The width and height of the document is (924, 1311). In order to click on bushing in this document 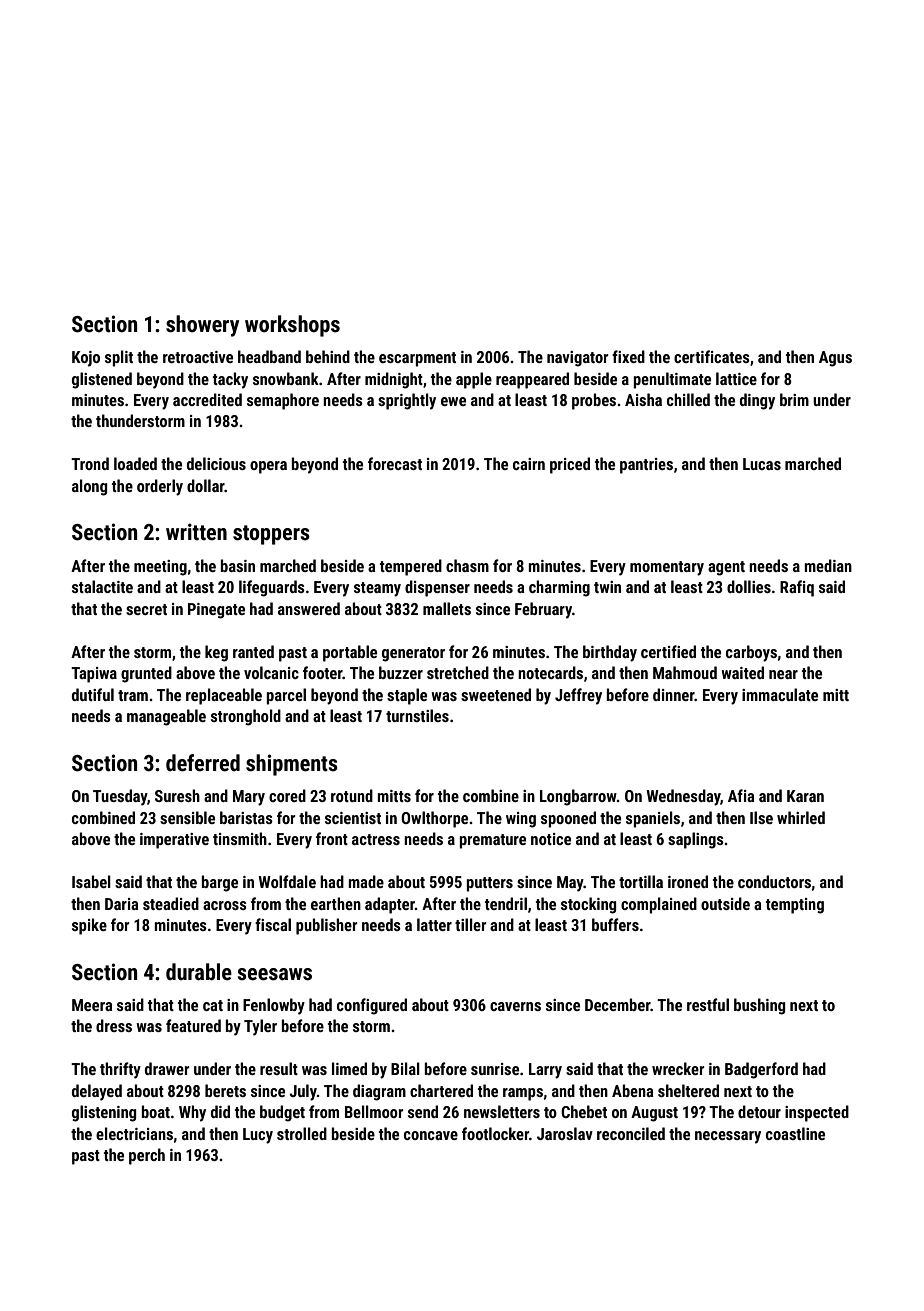, I will do `click(760, 1006)`.
